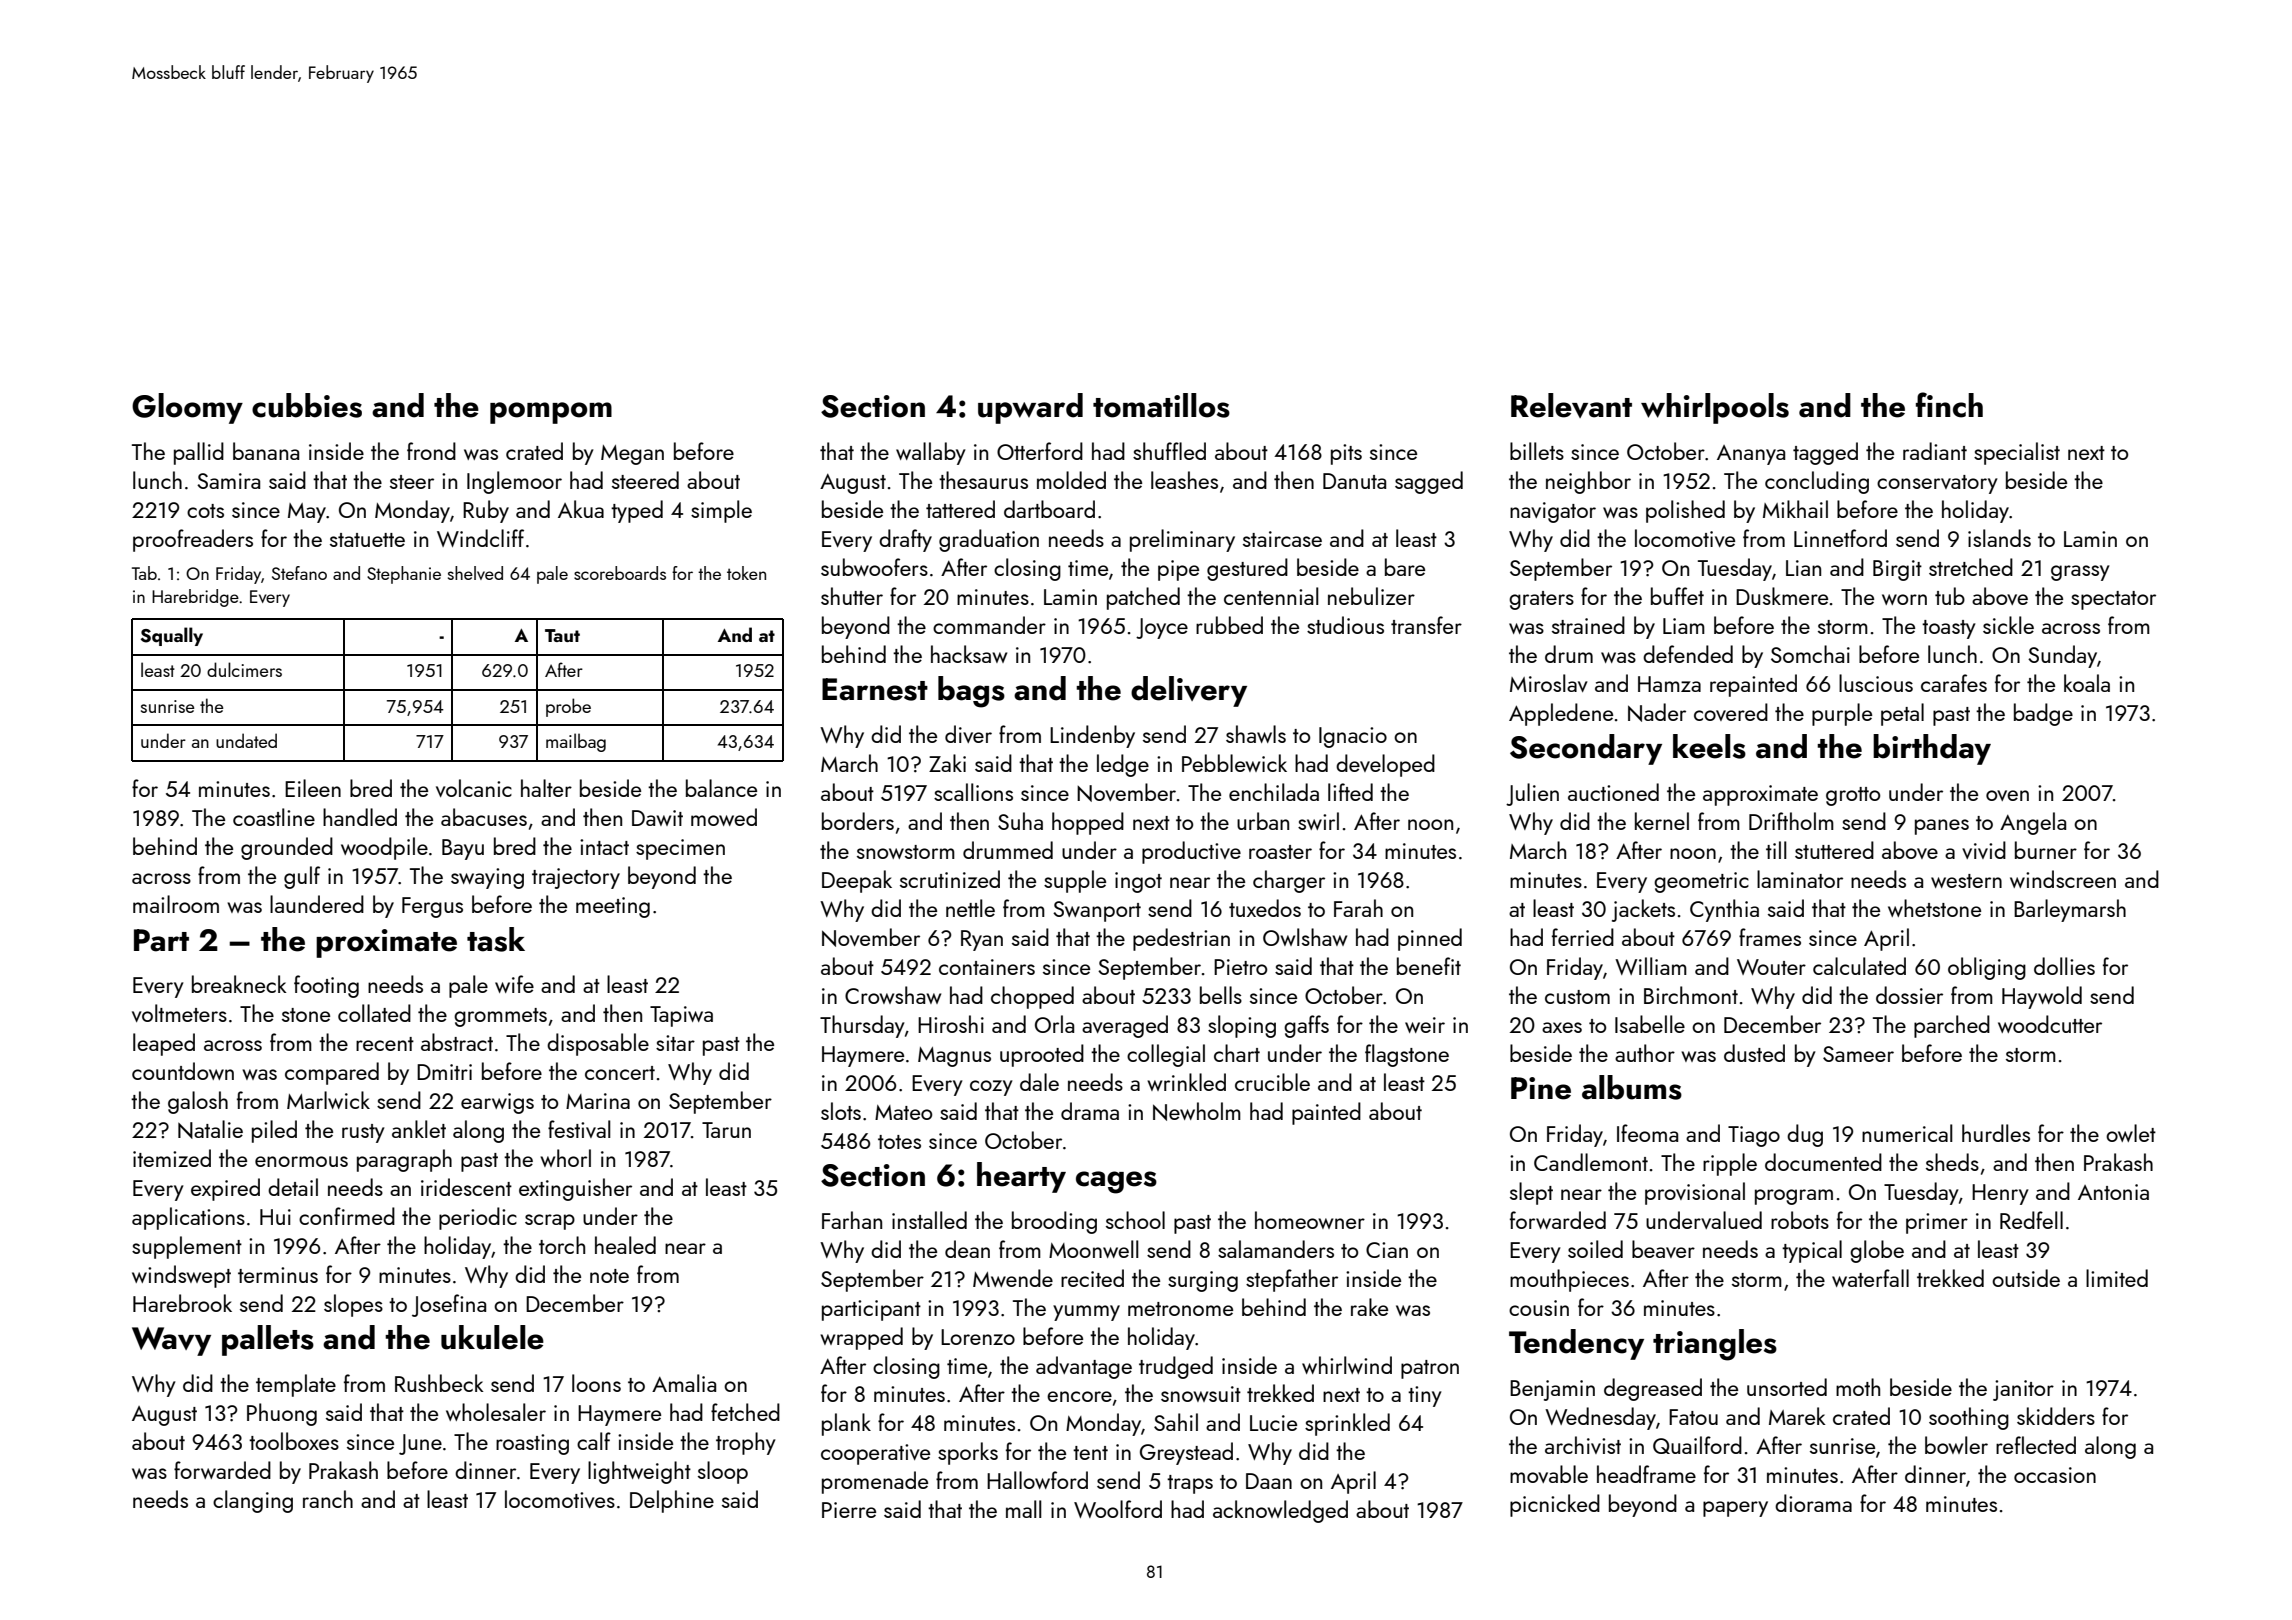 The width and height of the screenshot is (2292, 1620). What do you see at coordinates (1950, 596) in the screenshot?
I see `tub` at bounding box center [1950, 596].
